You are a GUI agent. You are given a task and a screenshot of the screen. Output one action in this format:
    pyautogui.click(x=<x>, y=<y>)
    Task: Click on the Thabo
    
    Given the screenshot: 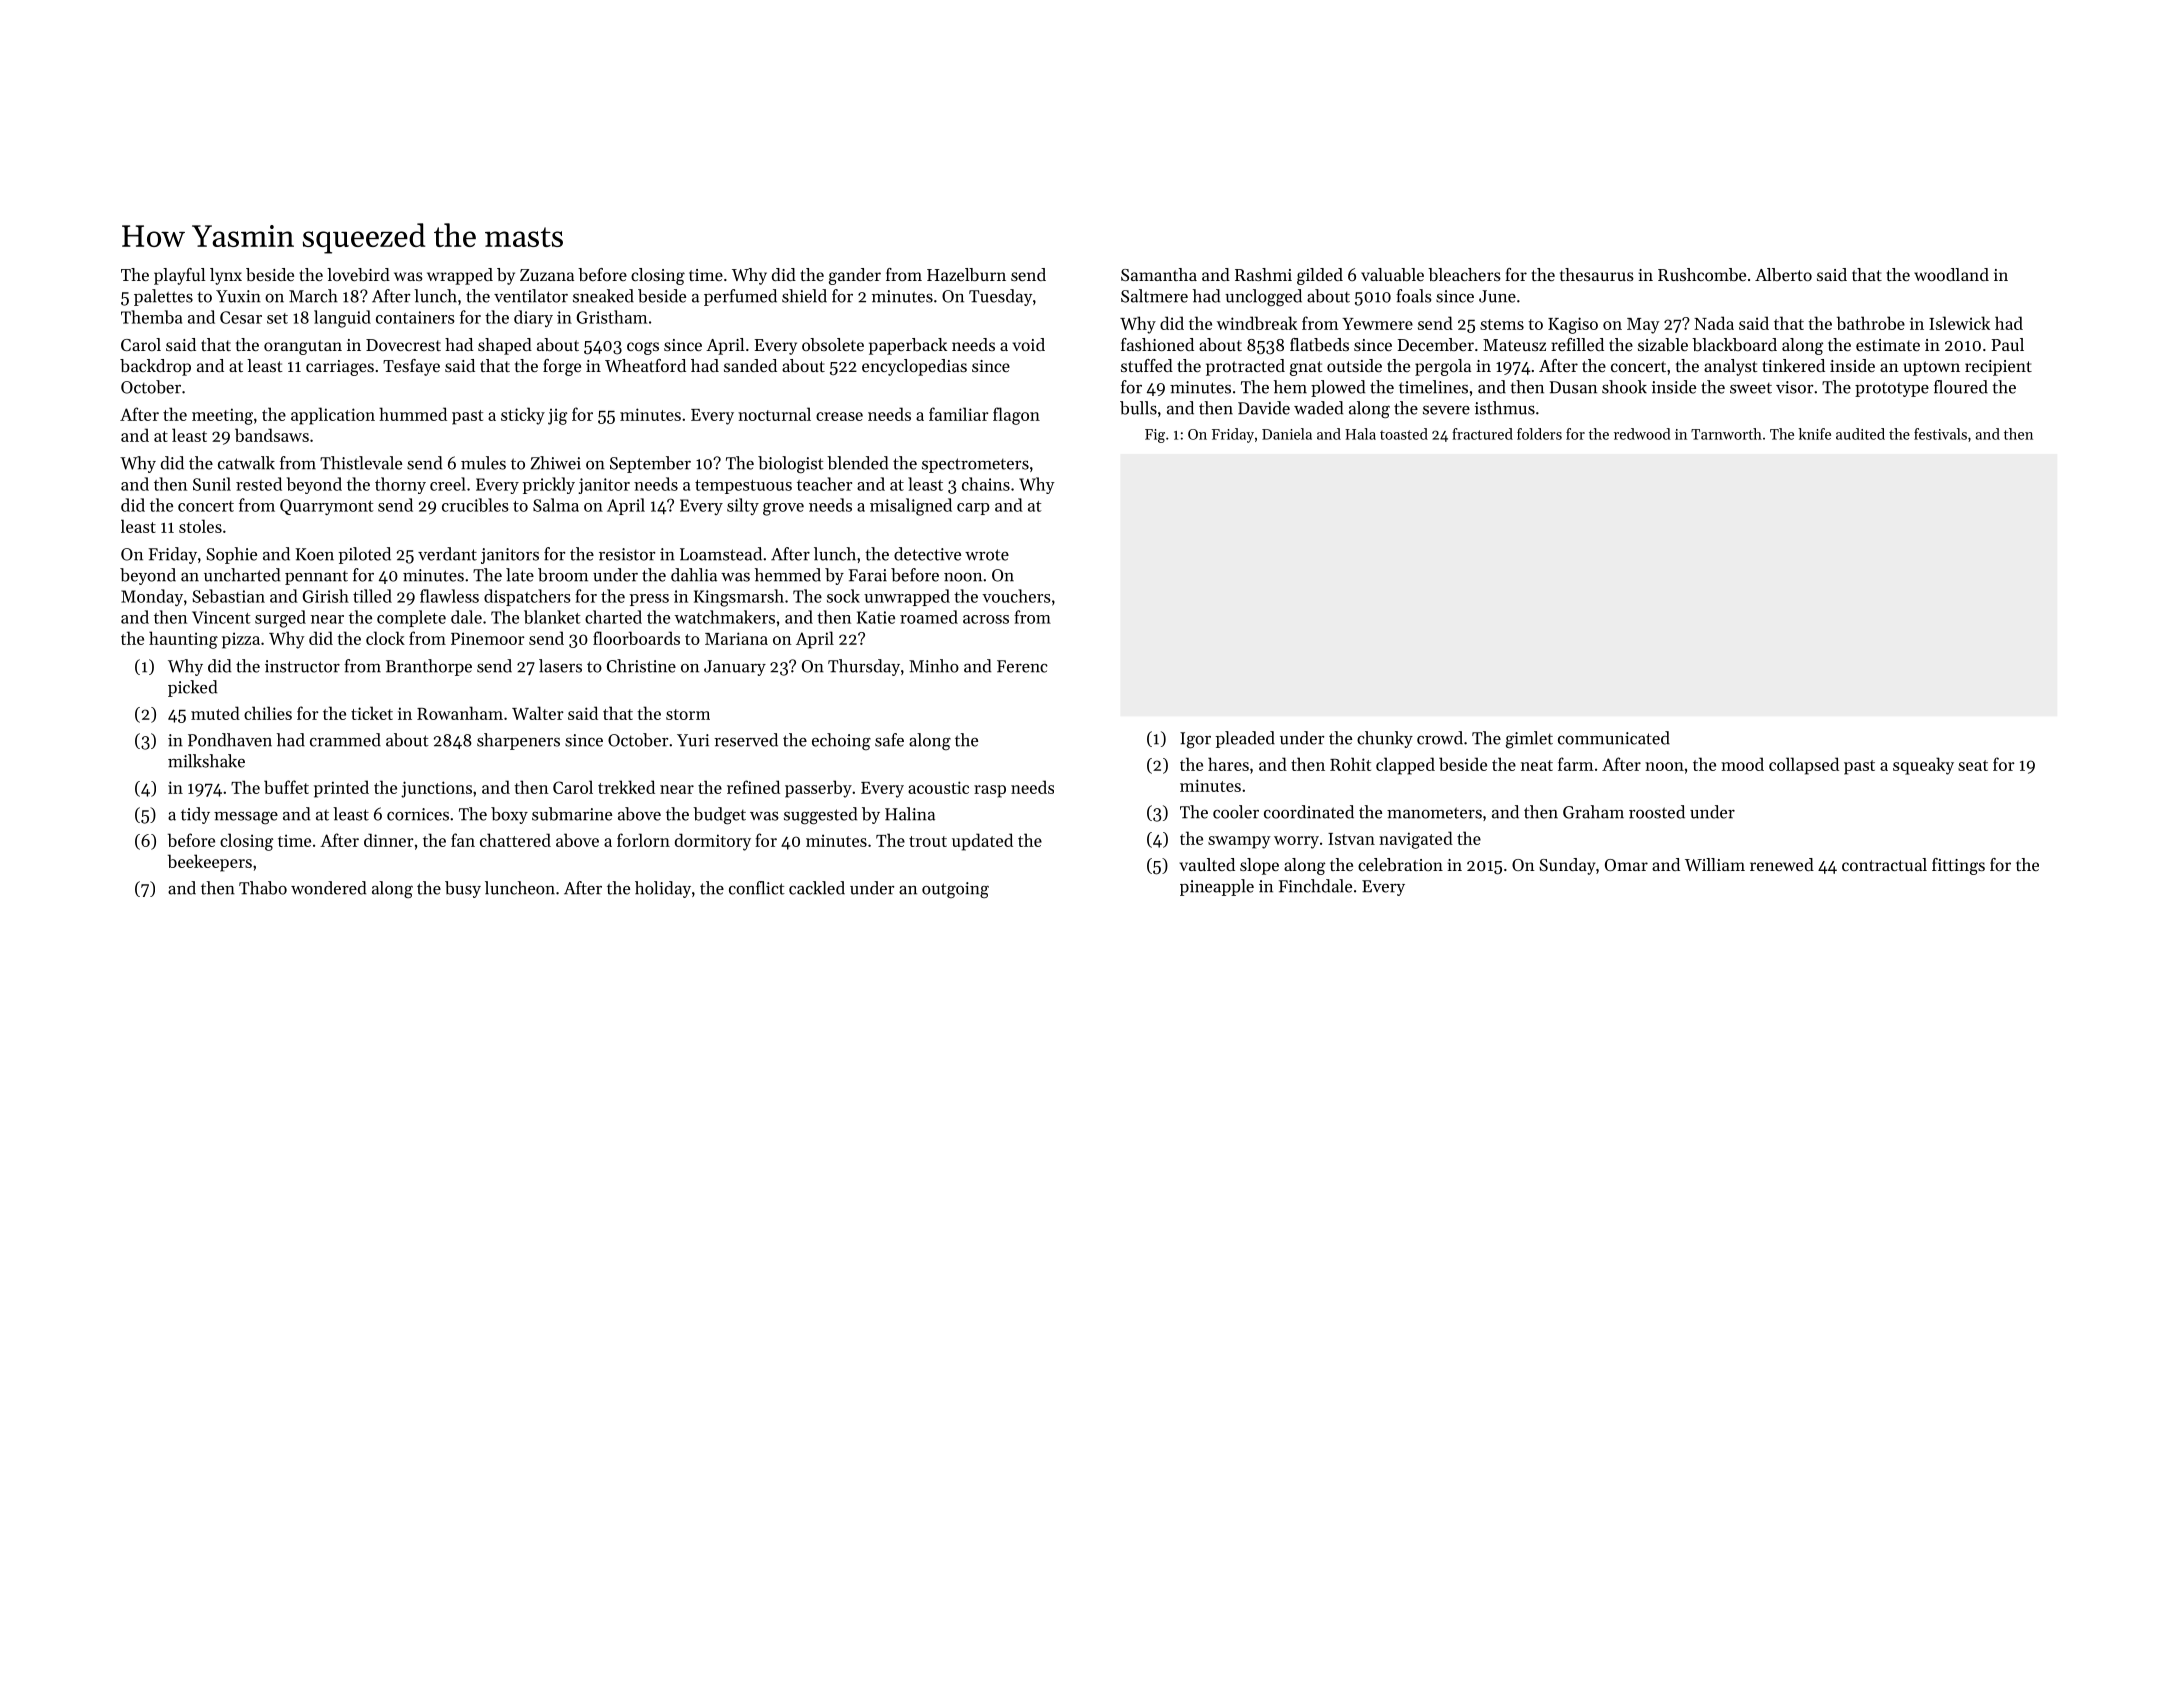 What is the action you would take?
    pyautogui.click(x=263, y=888)
